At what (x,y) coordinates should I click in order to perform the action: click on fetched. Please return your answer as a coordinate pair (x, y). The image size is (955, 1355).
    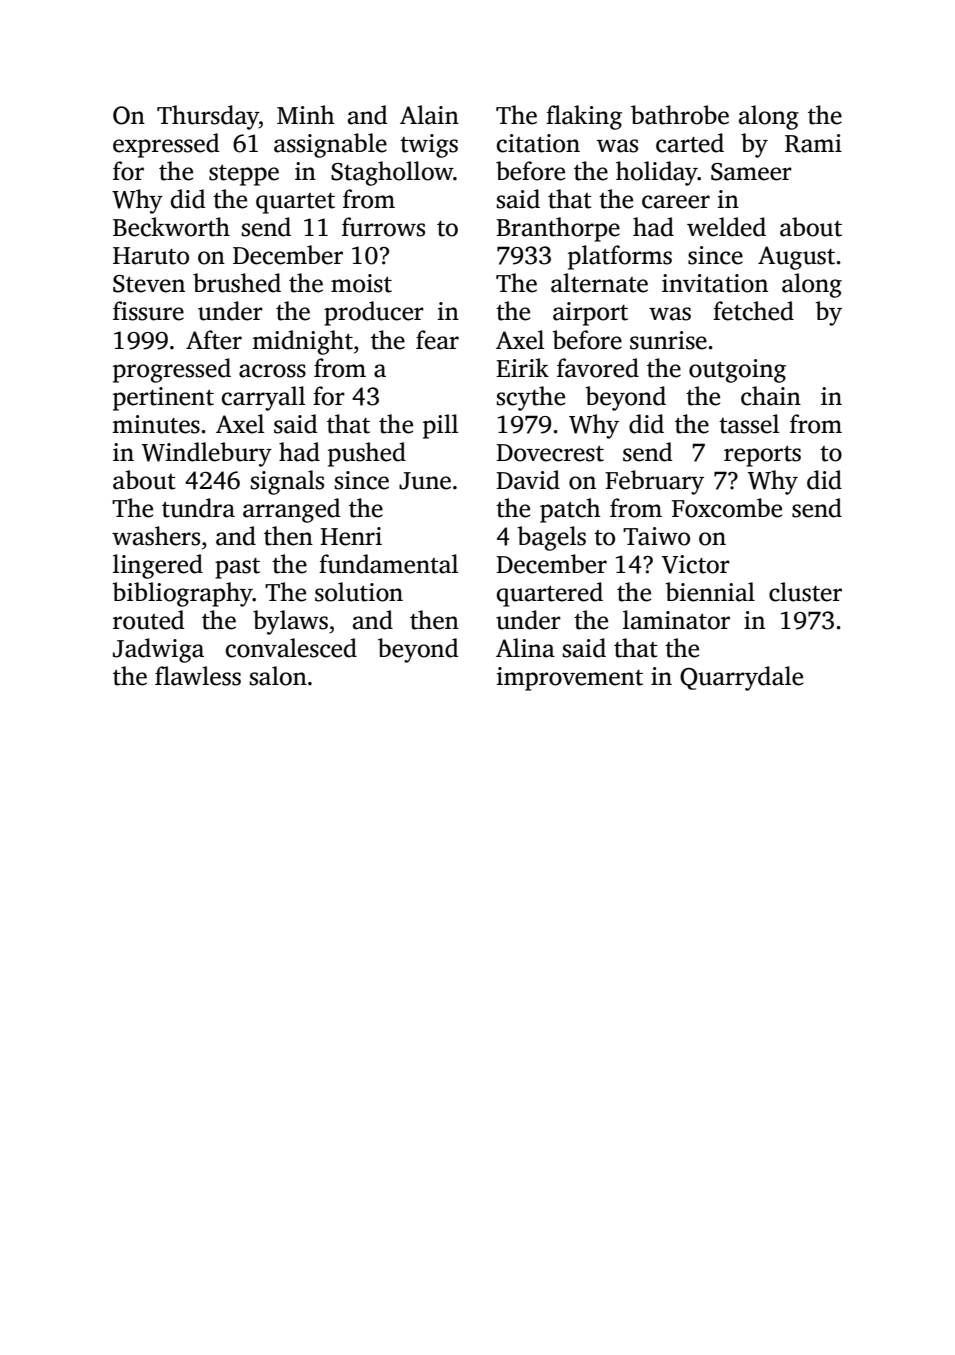
    Looking at the image, I should click on (753, 311).
